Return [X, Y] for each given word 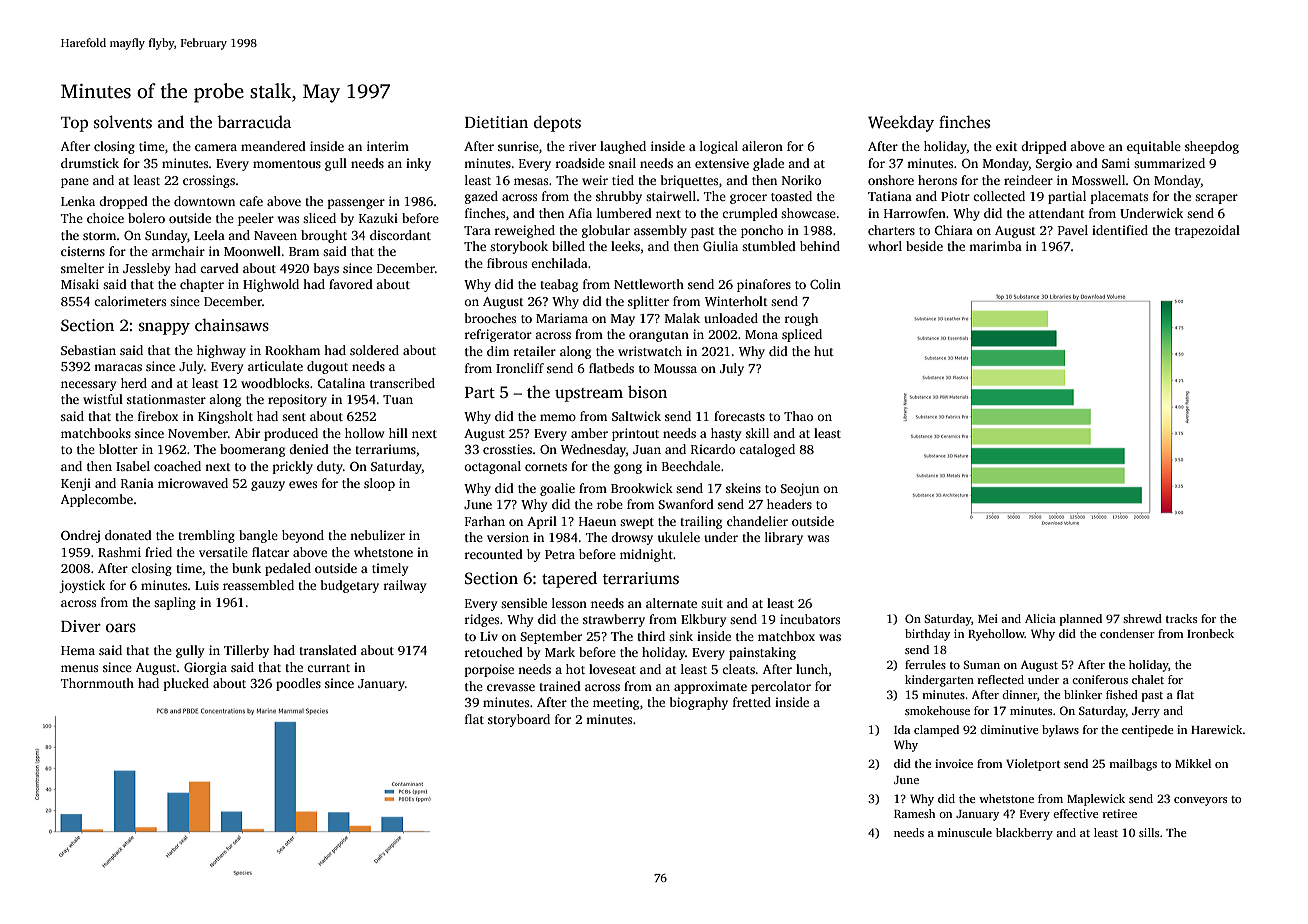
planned [1081, 620]
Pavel [1073, 230]
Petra [560, 554]
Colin [825, 284]
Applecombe [97, 500]
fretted [752, 702]
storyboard [519, 720]
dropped [123, 202]
